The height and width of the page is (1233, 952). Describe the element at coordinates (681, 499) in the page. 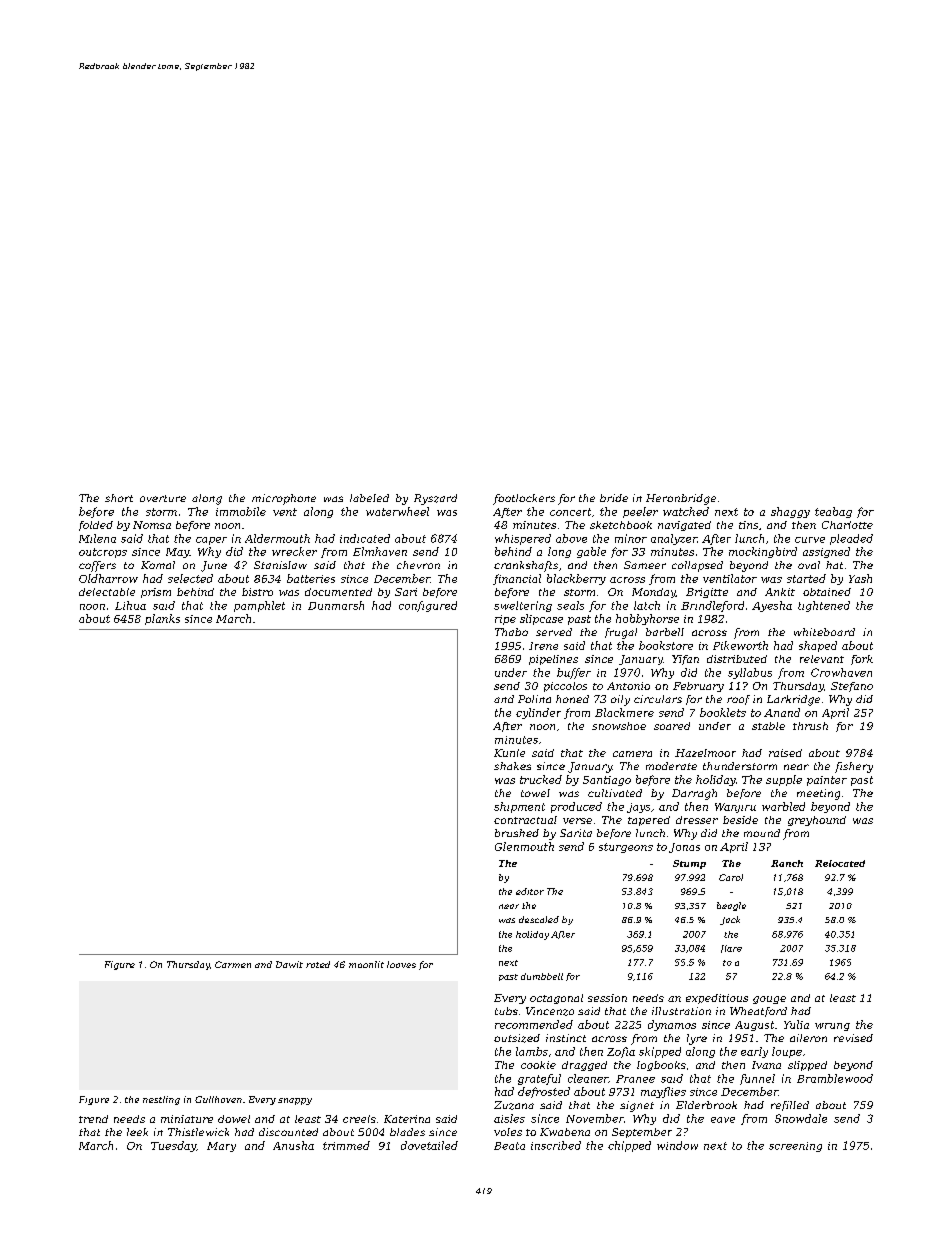

I see `Heronbridge` at that location.
